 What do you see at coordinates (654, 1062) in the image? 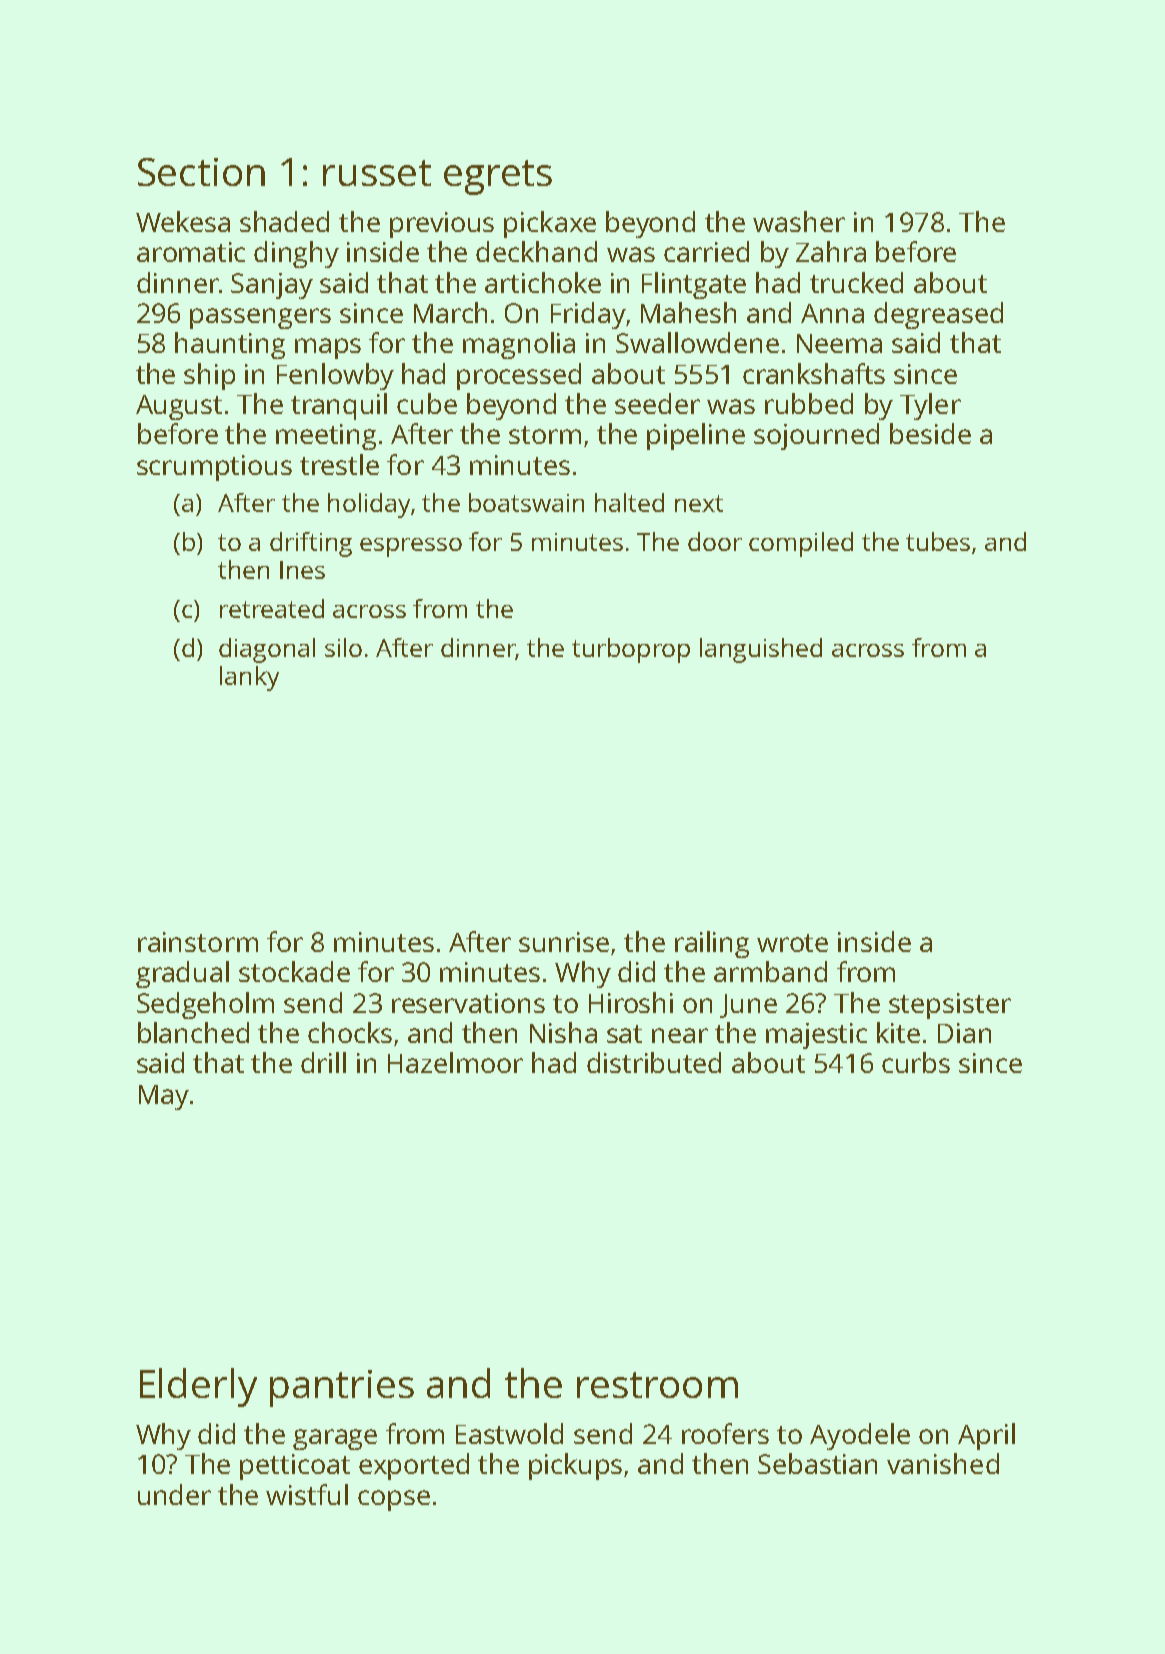
I see `distributed` at bounding box center [654, 1062].
